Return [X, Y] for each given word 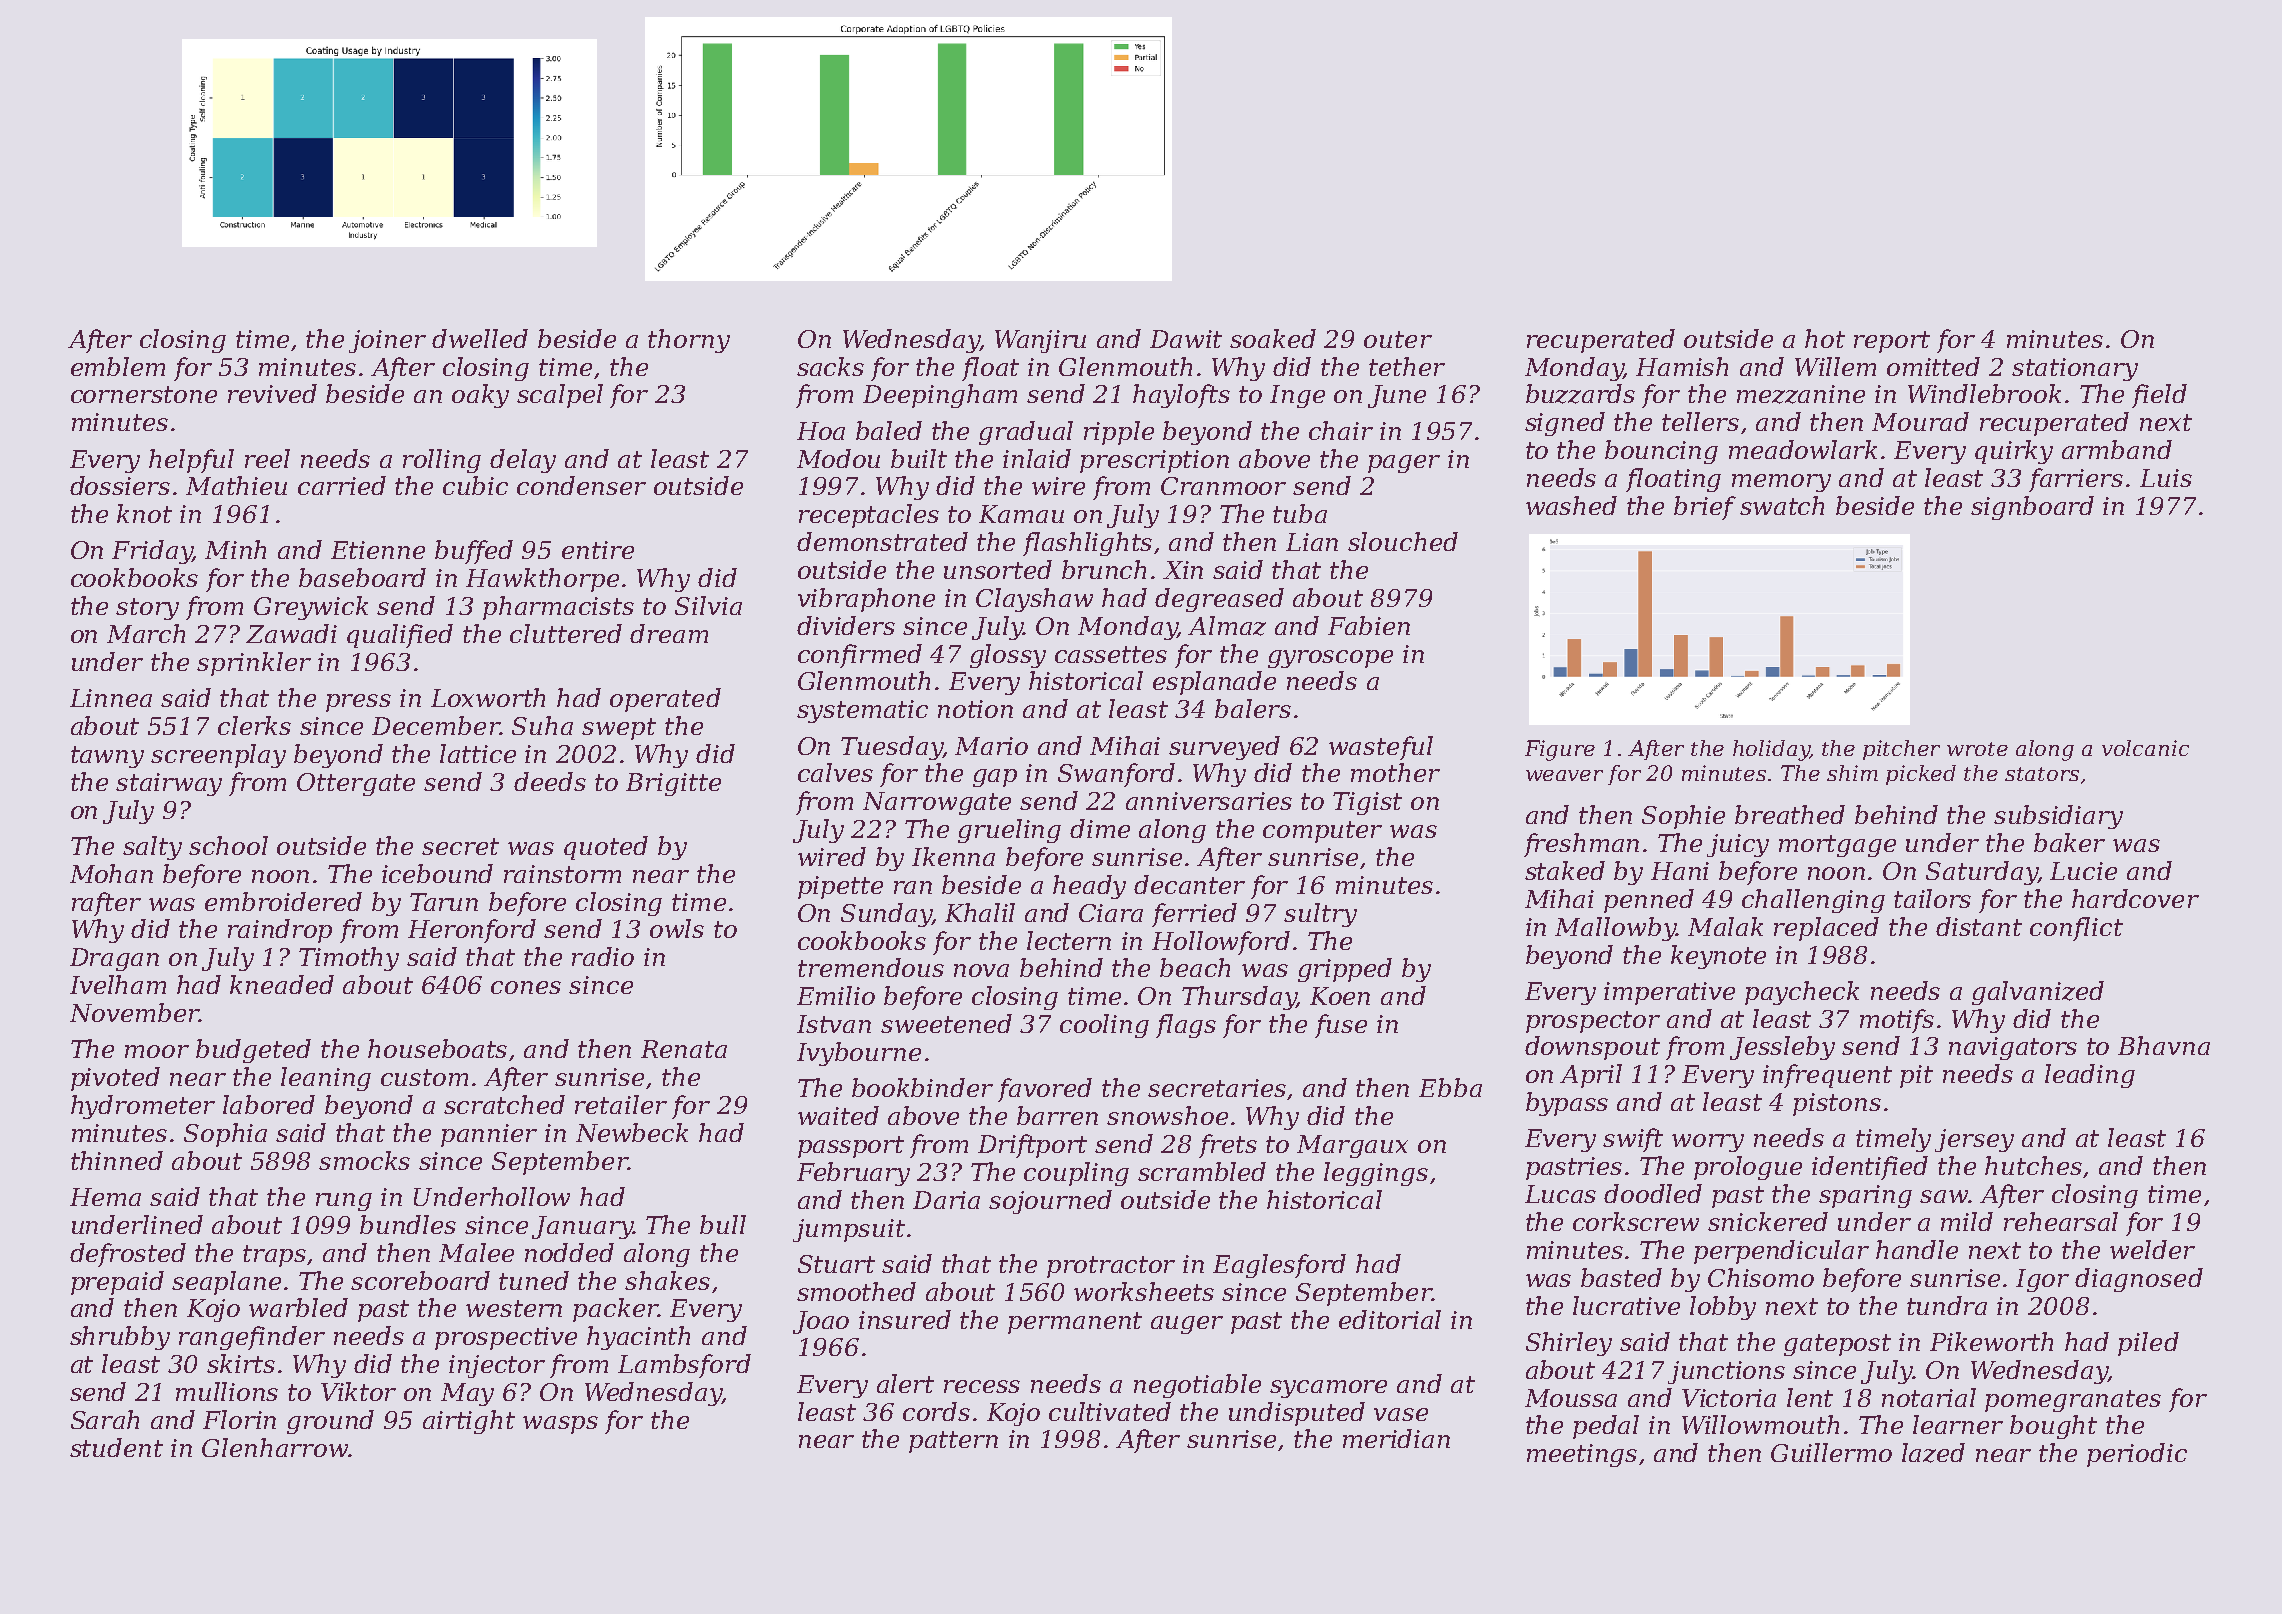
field [2159, 396]
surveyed [1224, 748]
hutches [2033, 1165]
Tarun [444, 902]
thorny [689, 341]
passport [851, 1147]
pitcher [1901, 750]
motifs [1897, 1021]
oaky [480, 396]
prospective [506, 1338]
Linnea [111, 698]
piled [2148, 1344]
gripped [1345, 970]
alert [905, 1383]
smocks [364, 1160]
